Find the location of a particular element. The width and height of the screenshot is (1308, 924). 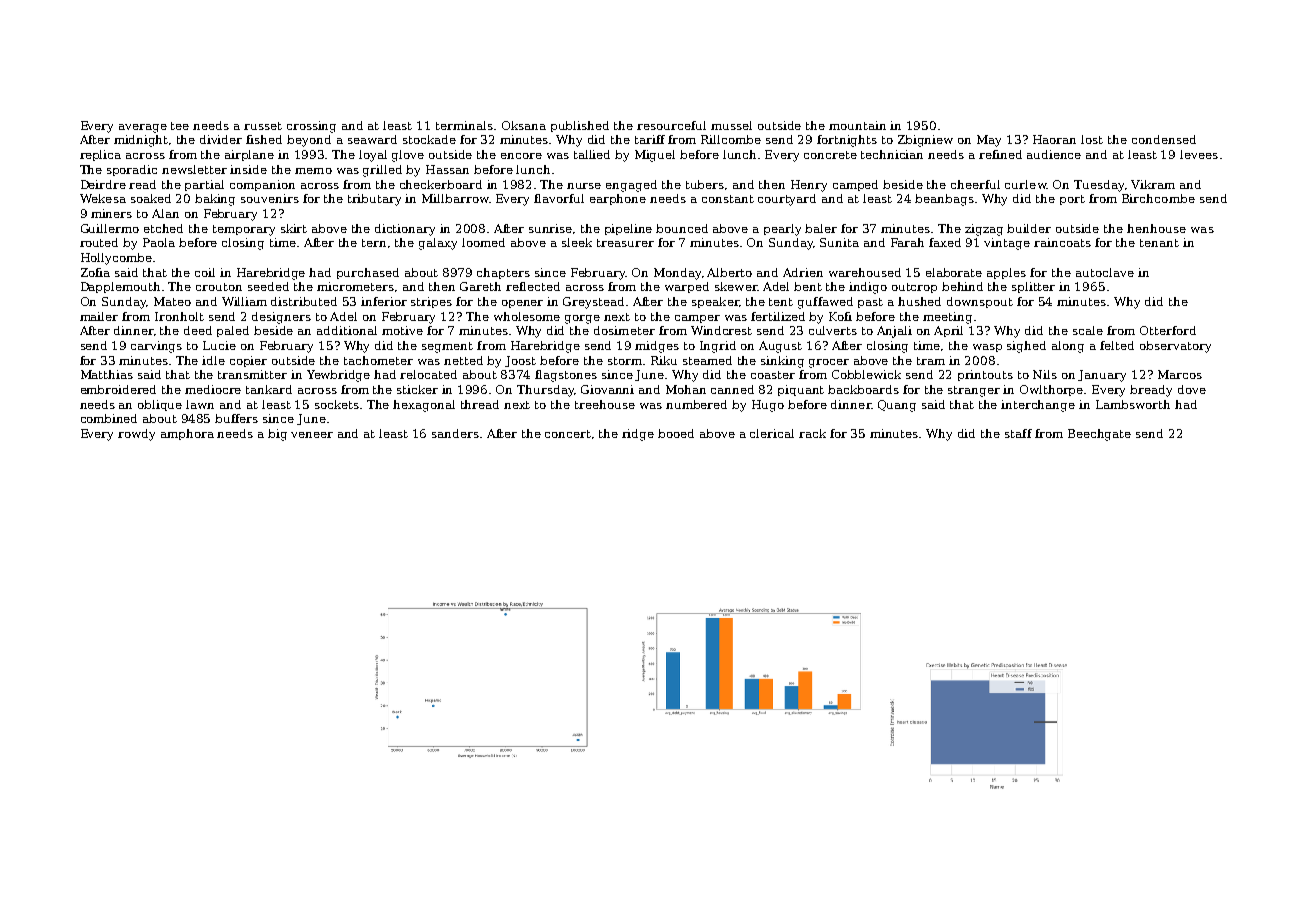

Hugo is located at coordinates (768, 406).
